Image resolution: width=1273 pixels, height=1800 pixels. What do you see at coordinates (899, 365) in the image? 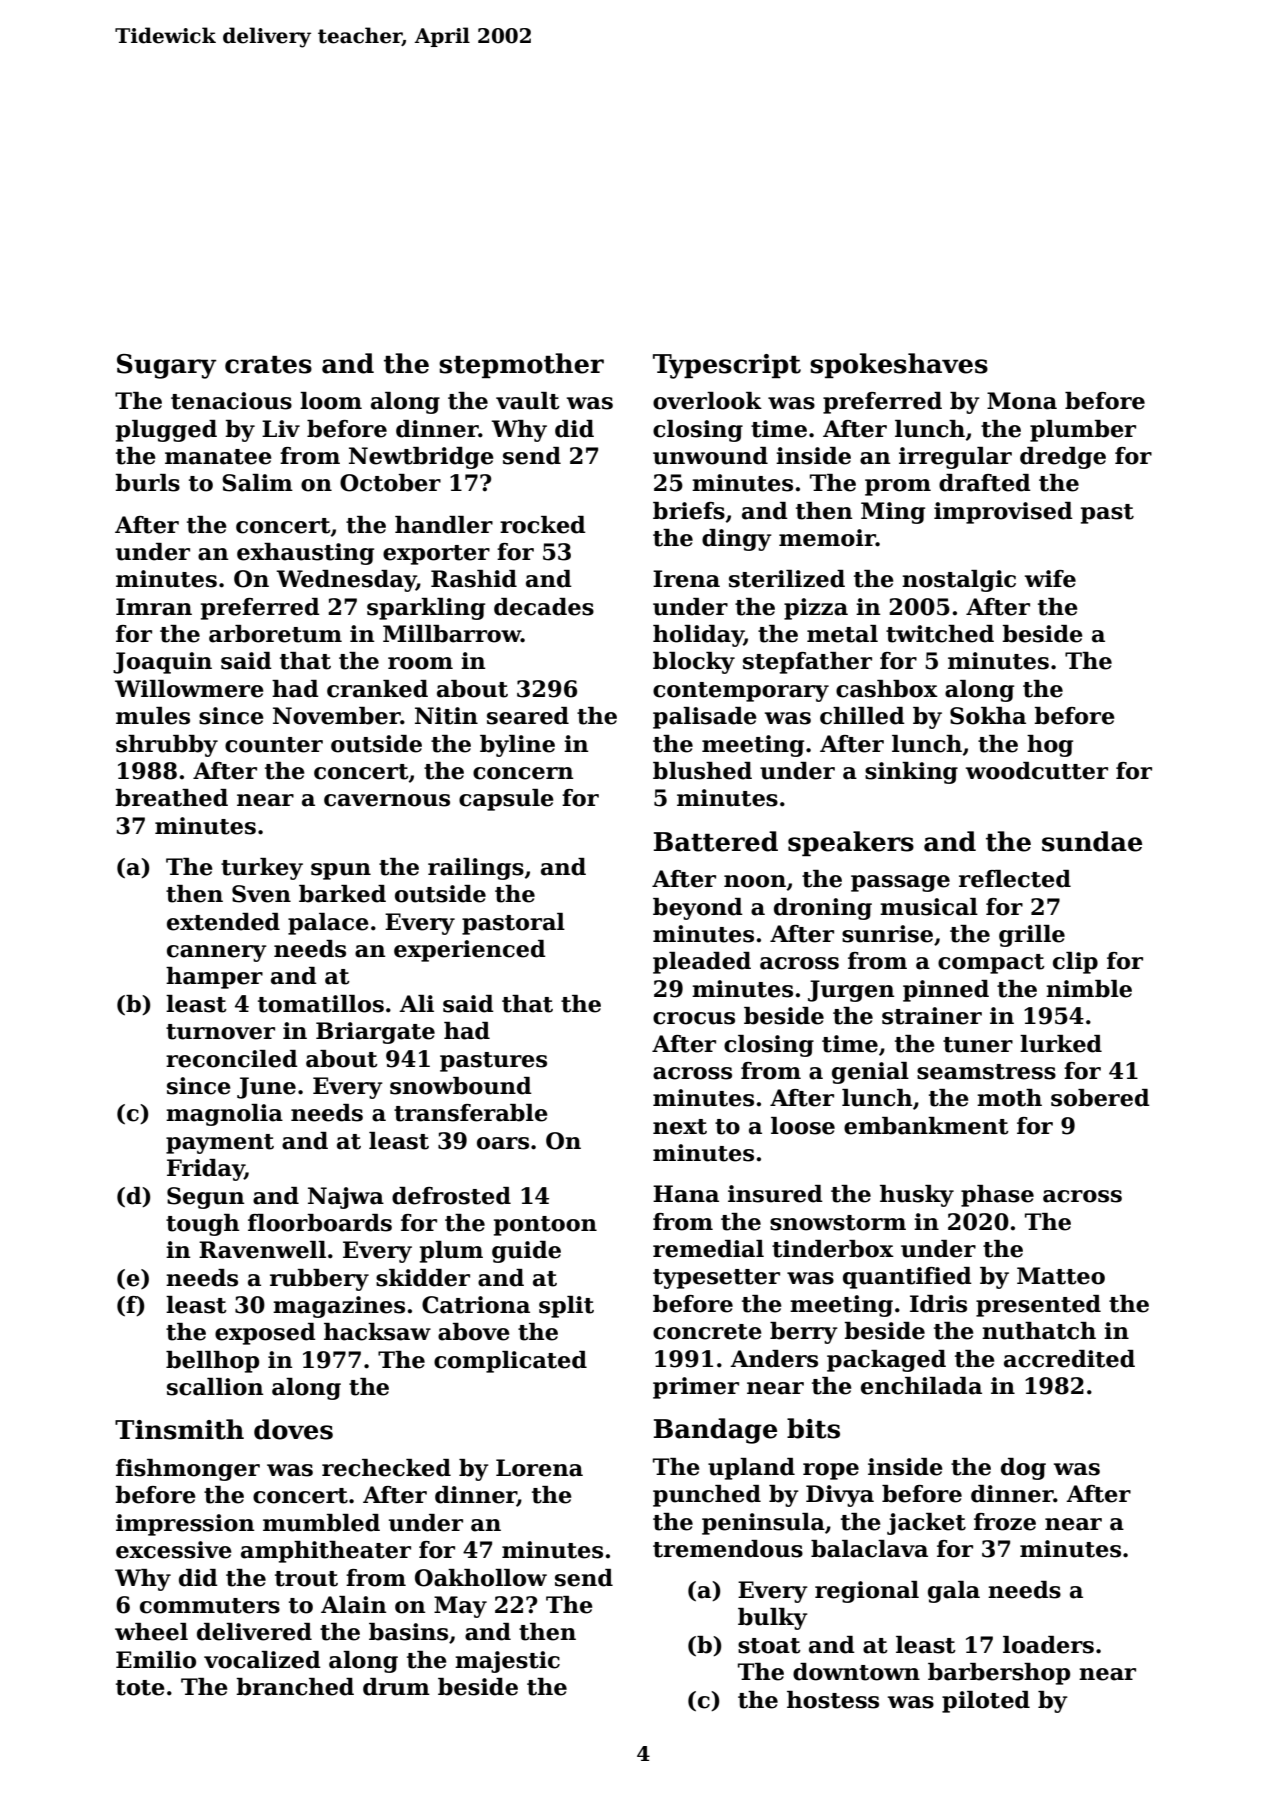
I see `spokeshaves` at bounding box center [899, 365].
